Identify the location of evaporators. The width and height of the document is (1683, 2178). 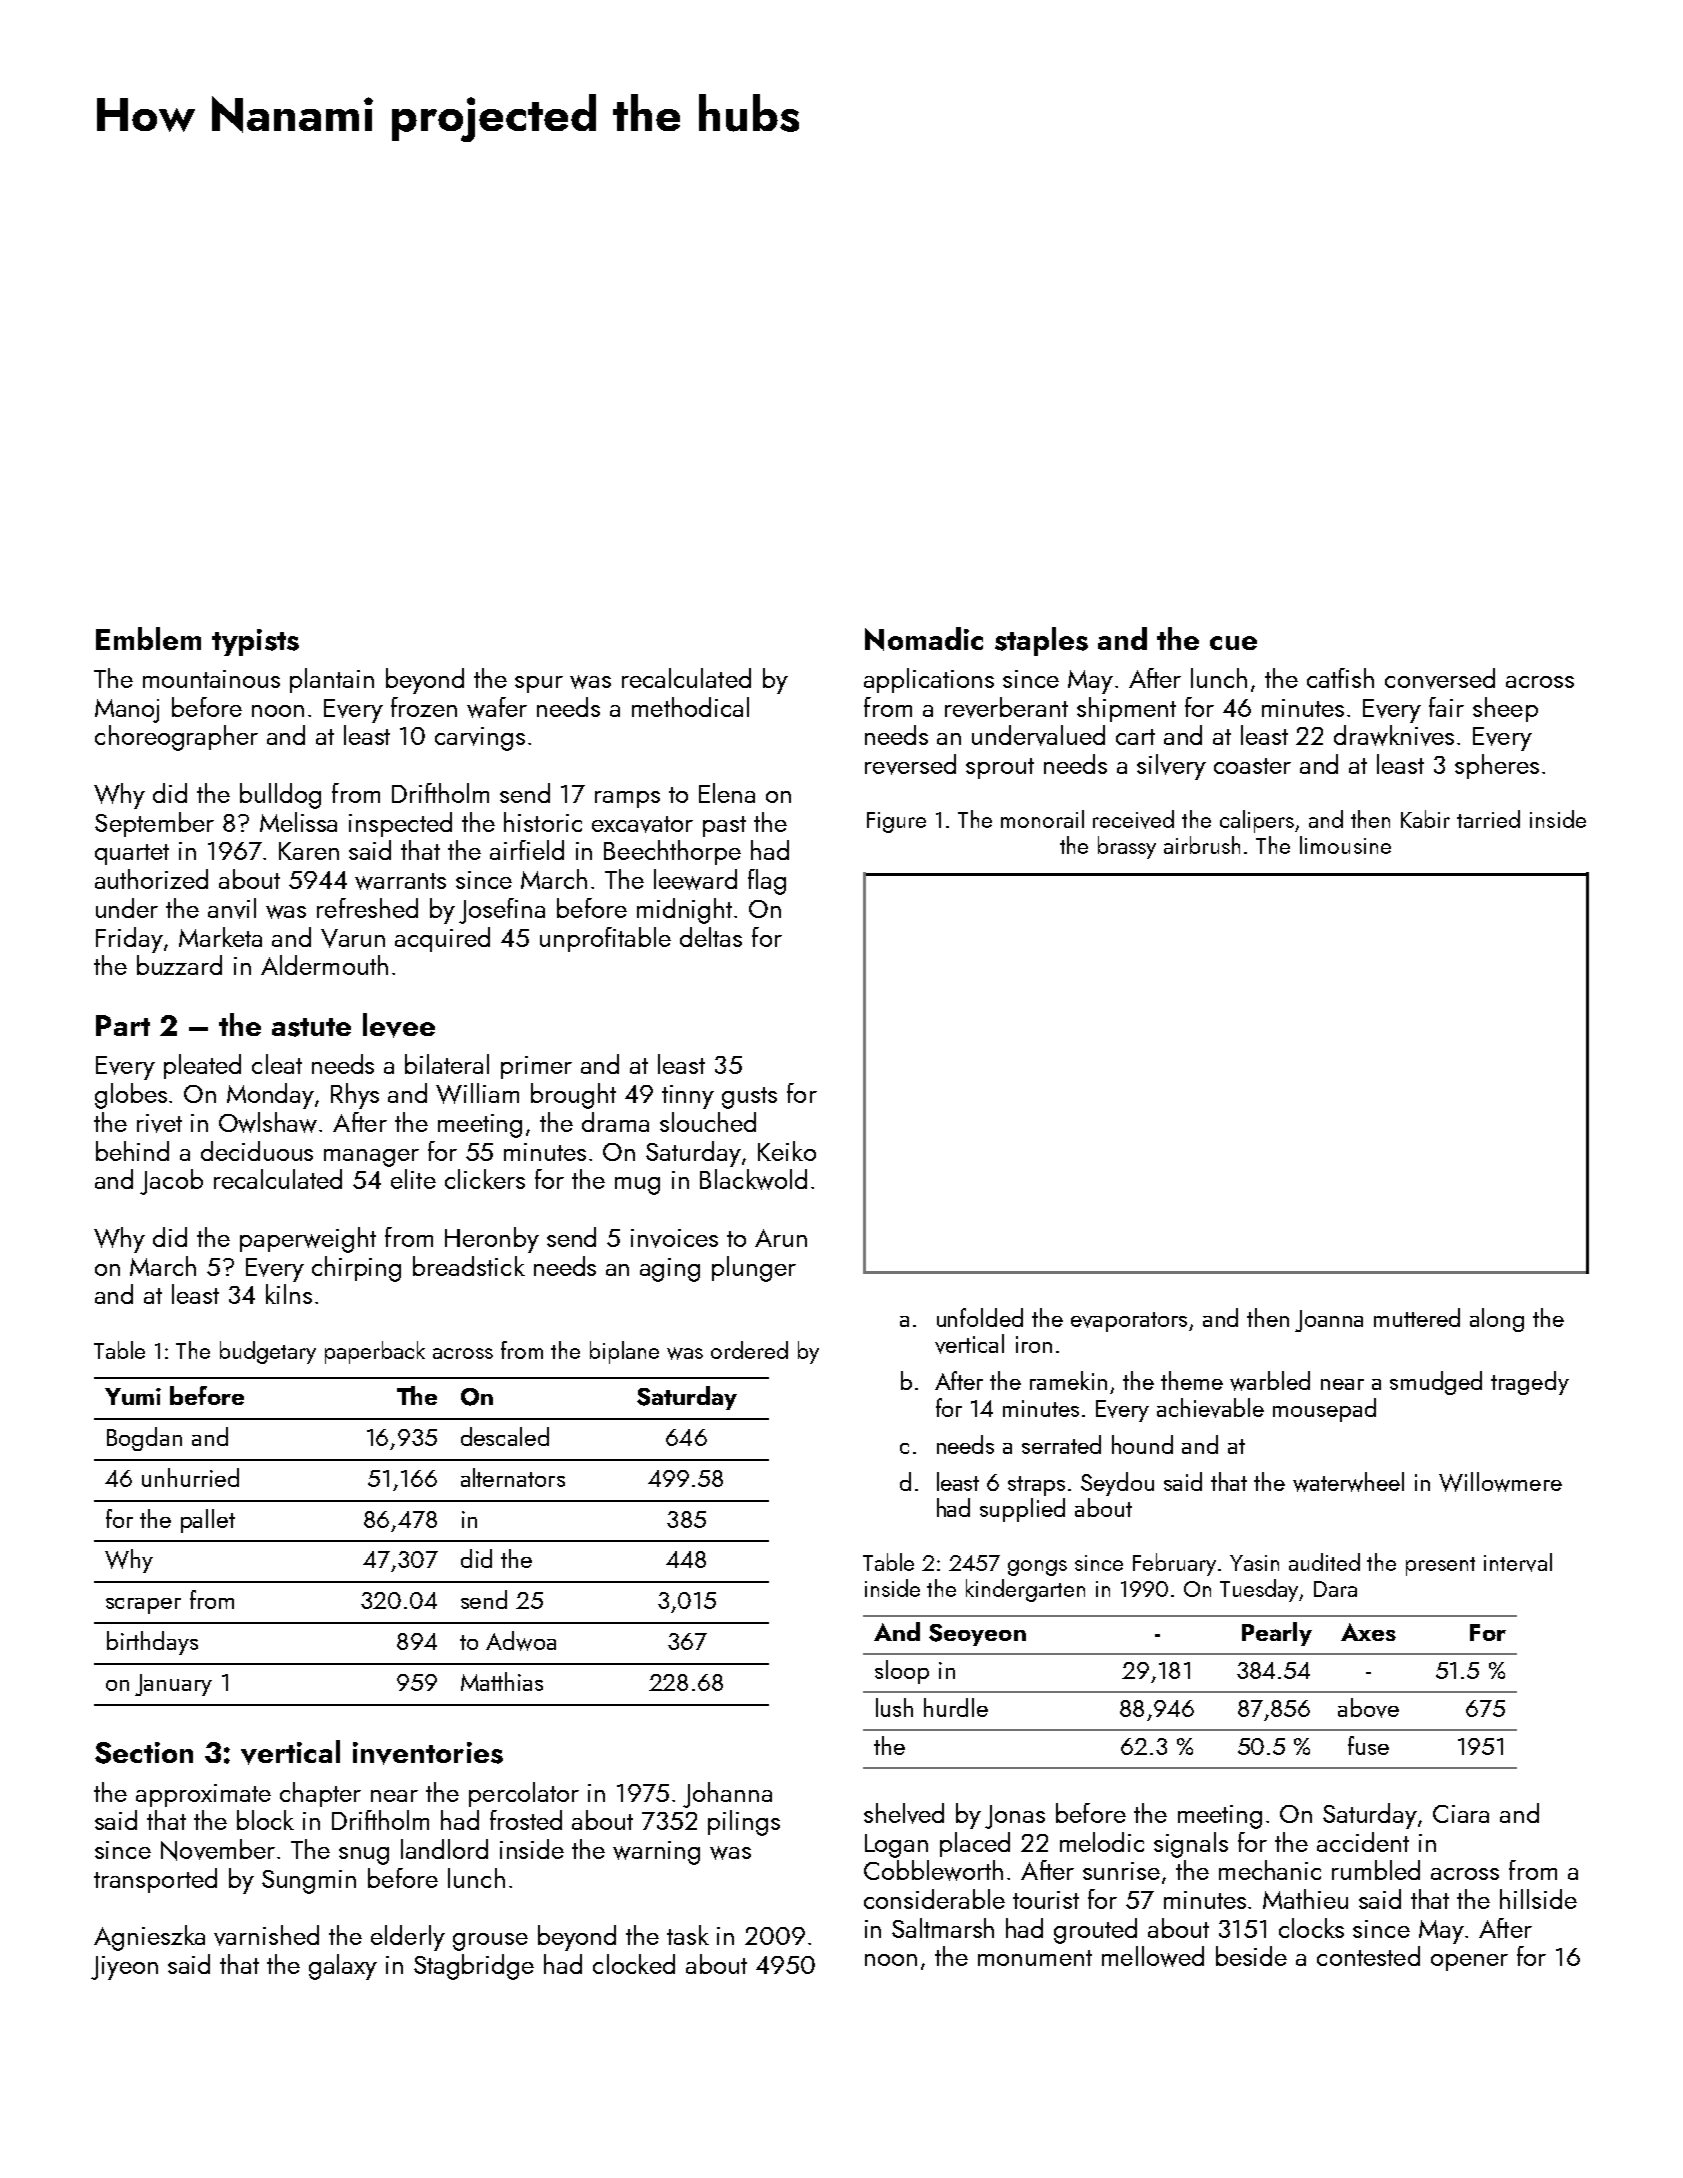
(1129, 1322).
